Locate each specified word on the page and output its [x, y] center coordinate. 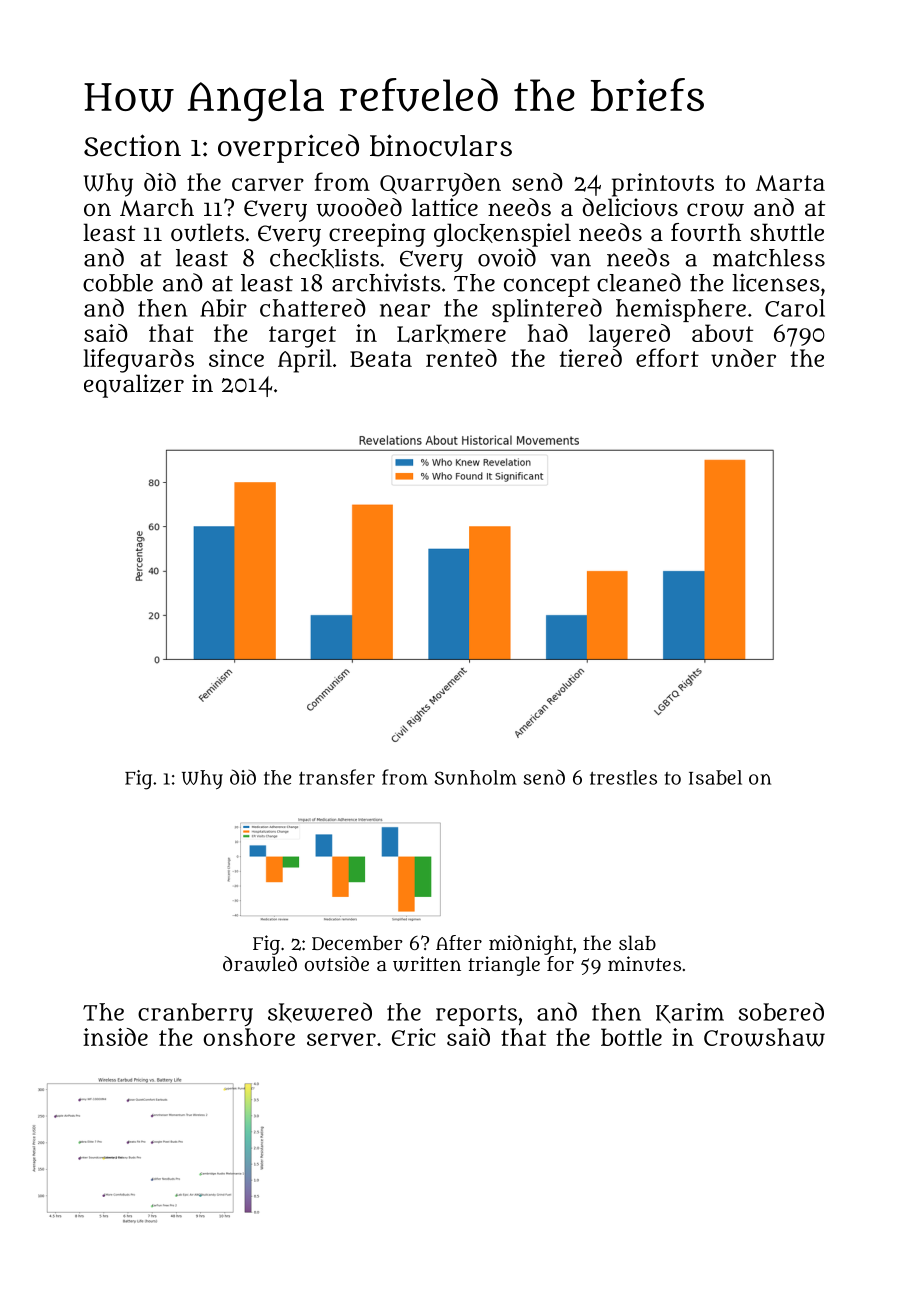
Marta [790, 183]
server [341, 1039]
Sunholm [475, 777]
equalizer [134, 386]
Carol [795, 308]
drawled [260, 964]
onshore [249, 1037]
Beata [381, 359]
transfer [337, 777]
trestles [623, 777]
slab [637, 942]
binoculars [441, 145]
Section [132, 145]
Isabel [715, 777]
